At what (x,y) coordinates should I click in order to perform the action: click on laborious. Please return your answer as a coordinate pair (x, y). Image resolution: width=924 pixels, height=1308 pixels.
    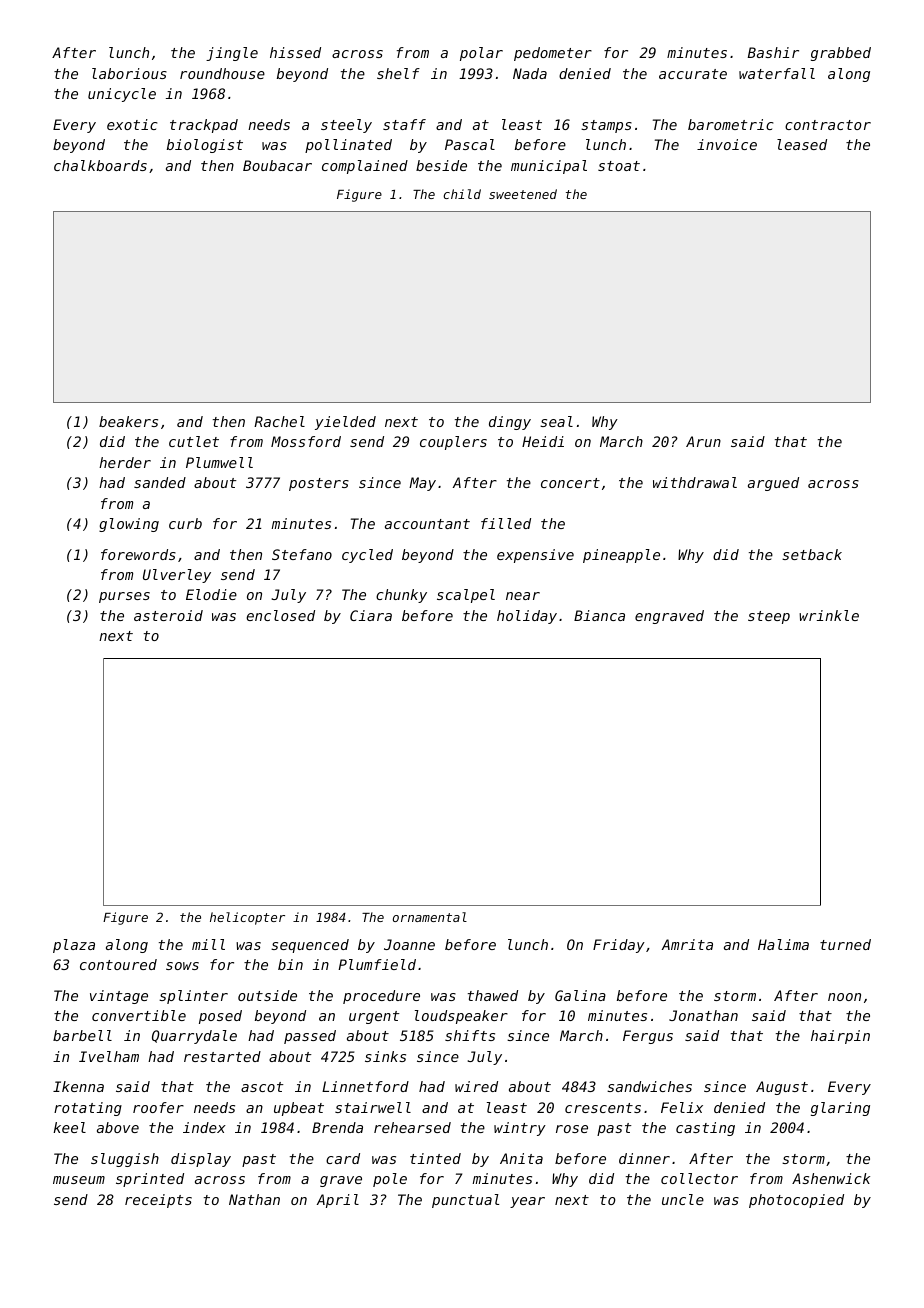
    Looking at the image, I should click on (129, 73).
